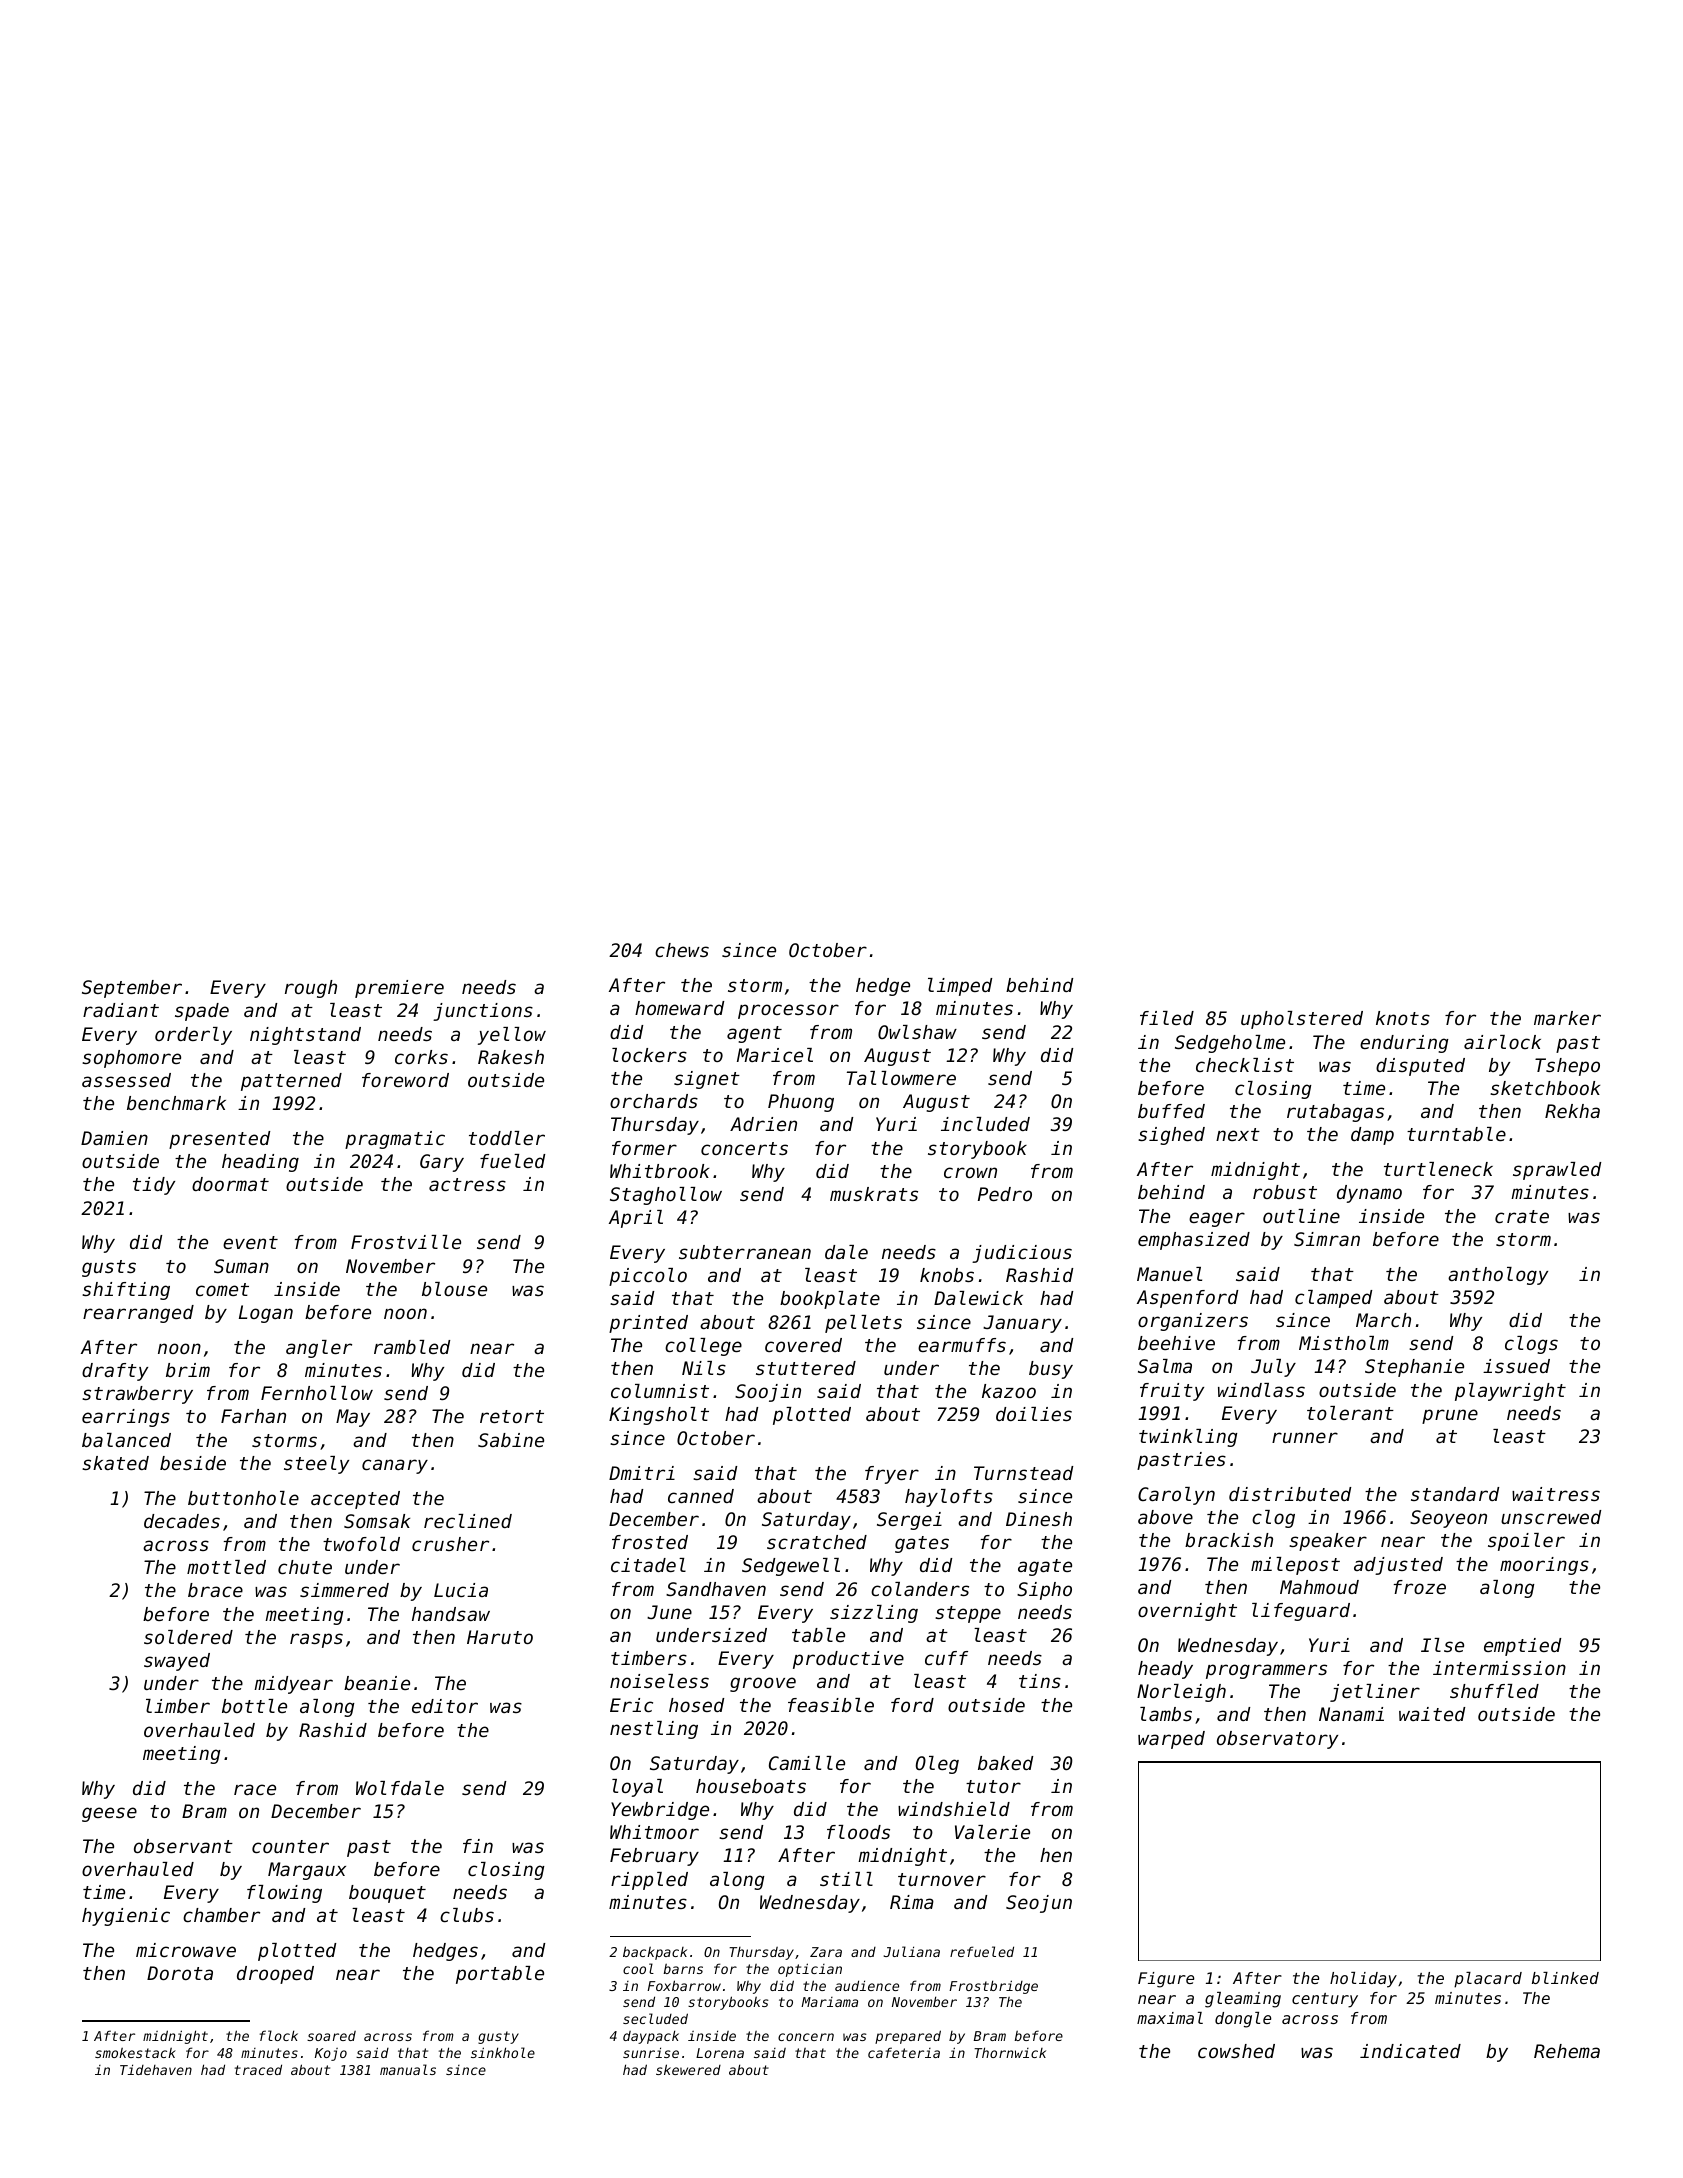 Image resolution: width=1683 pixels, height=2178 pixels. Describe the element at coordinates (1432, 1714) in the screenshot. I see `waited` at that location.
